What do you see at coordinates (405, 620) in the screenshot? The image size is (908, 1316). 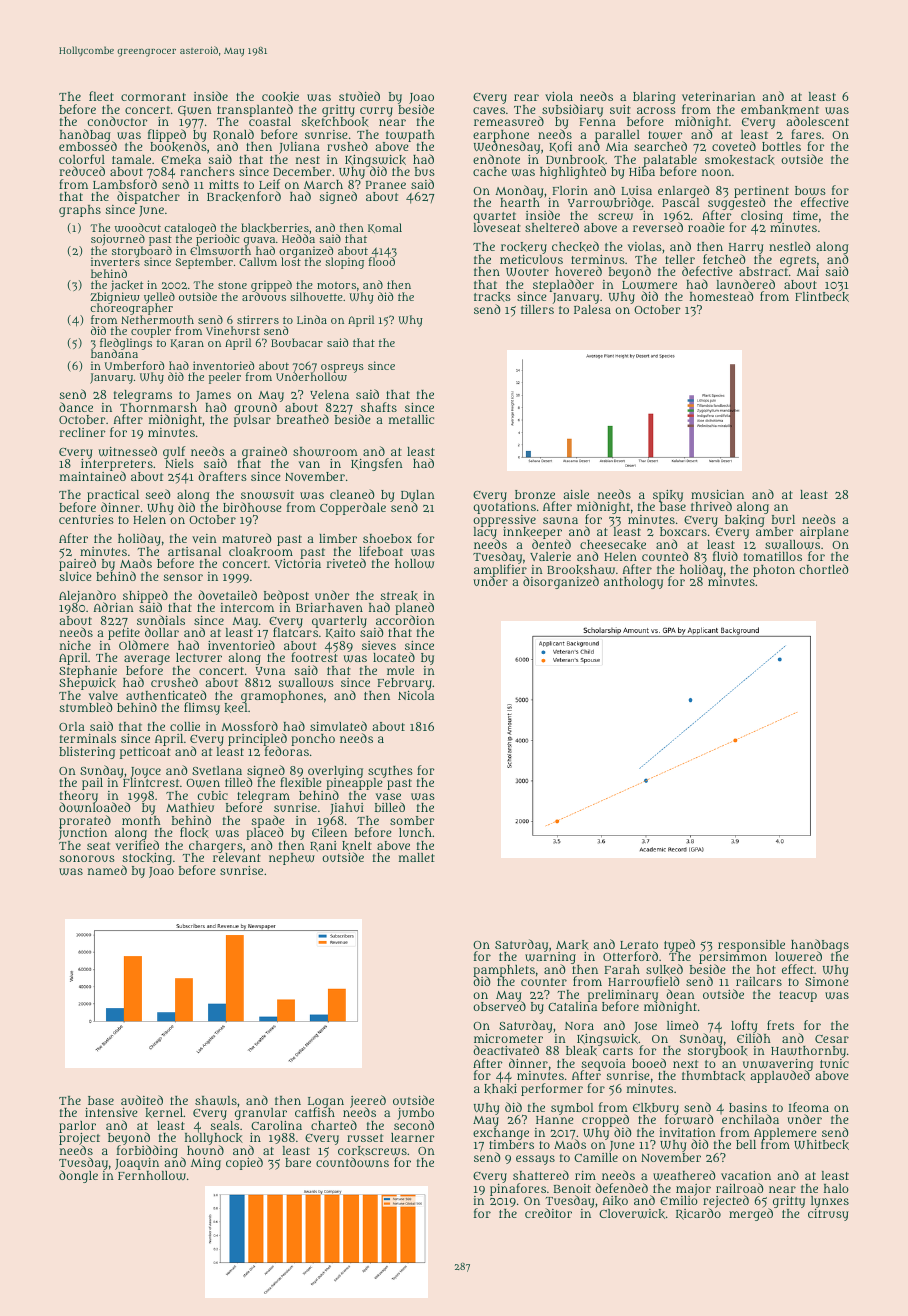 I see `accordion` at bounding box center [405, 620].
